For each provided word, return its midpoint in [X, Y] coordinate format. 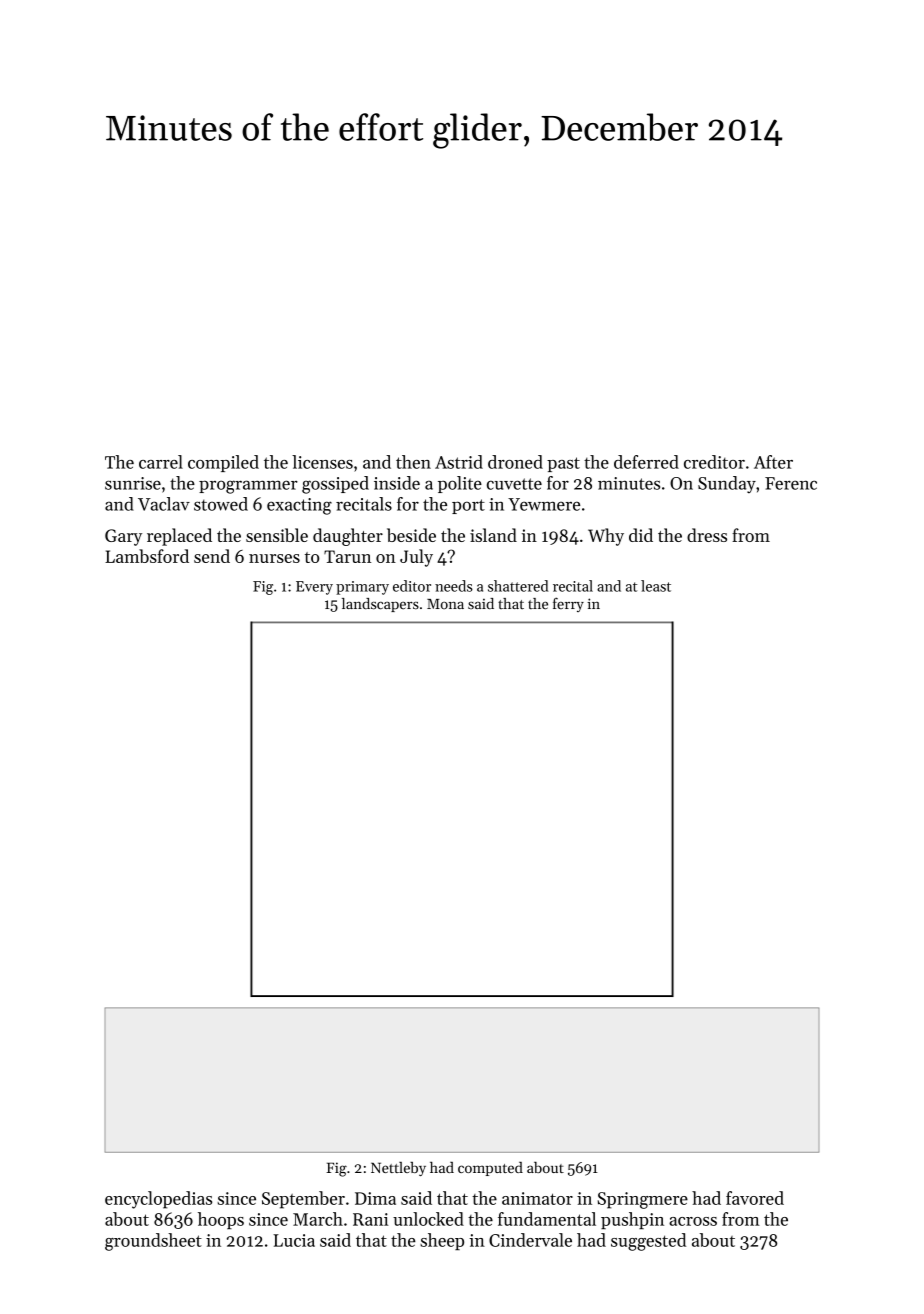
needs [454, 586]
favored [755, 1198]
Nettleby [398, 1169]
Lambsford [147, 556]
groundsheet [153, 1242]
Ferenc [791, 483]
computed [490, 1169]
